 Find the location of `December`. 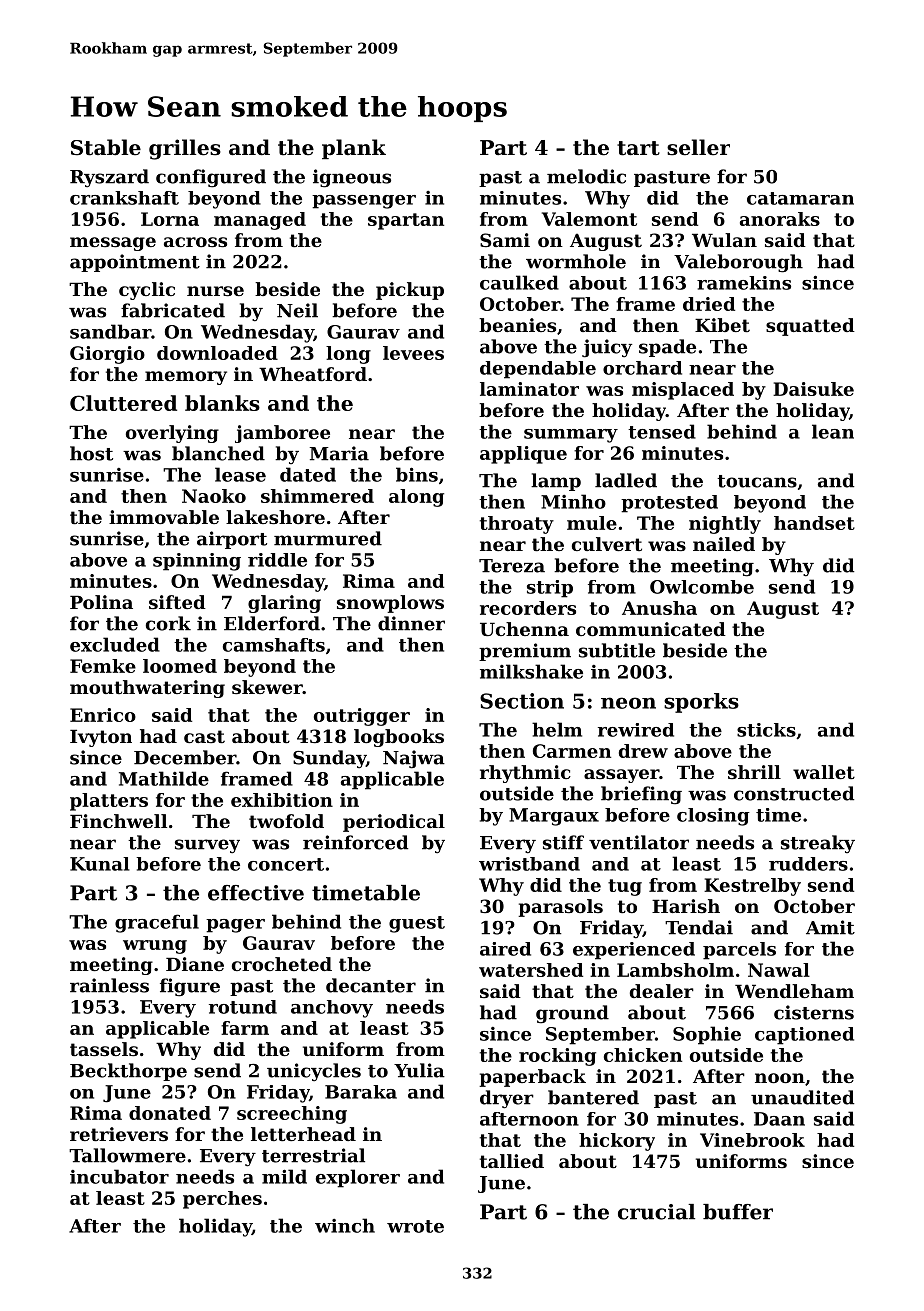

December is located at coordinates (185, 757).
